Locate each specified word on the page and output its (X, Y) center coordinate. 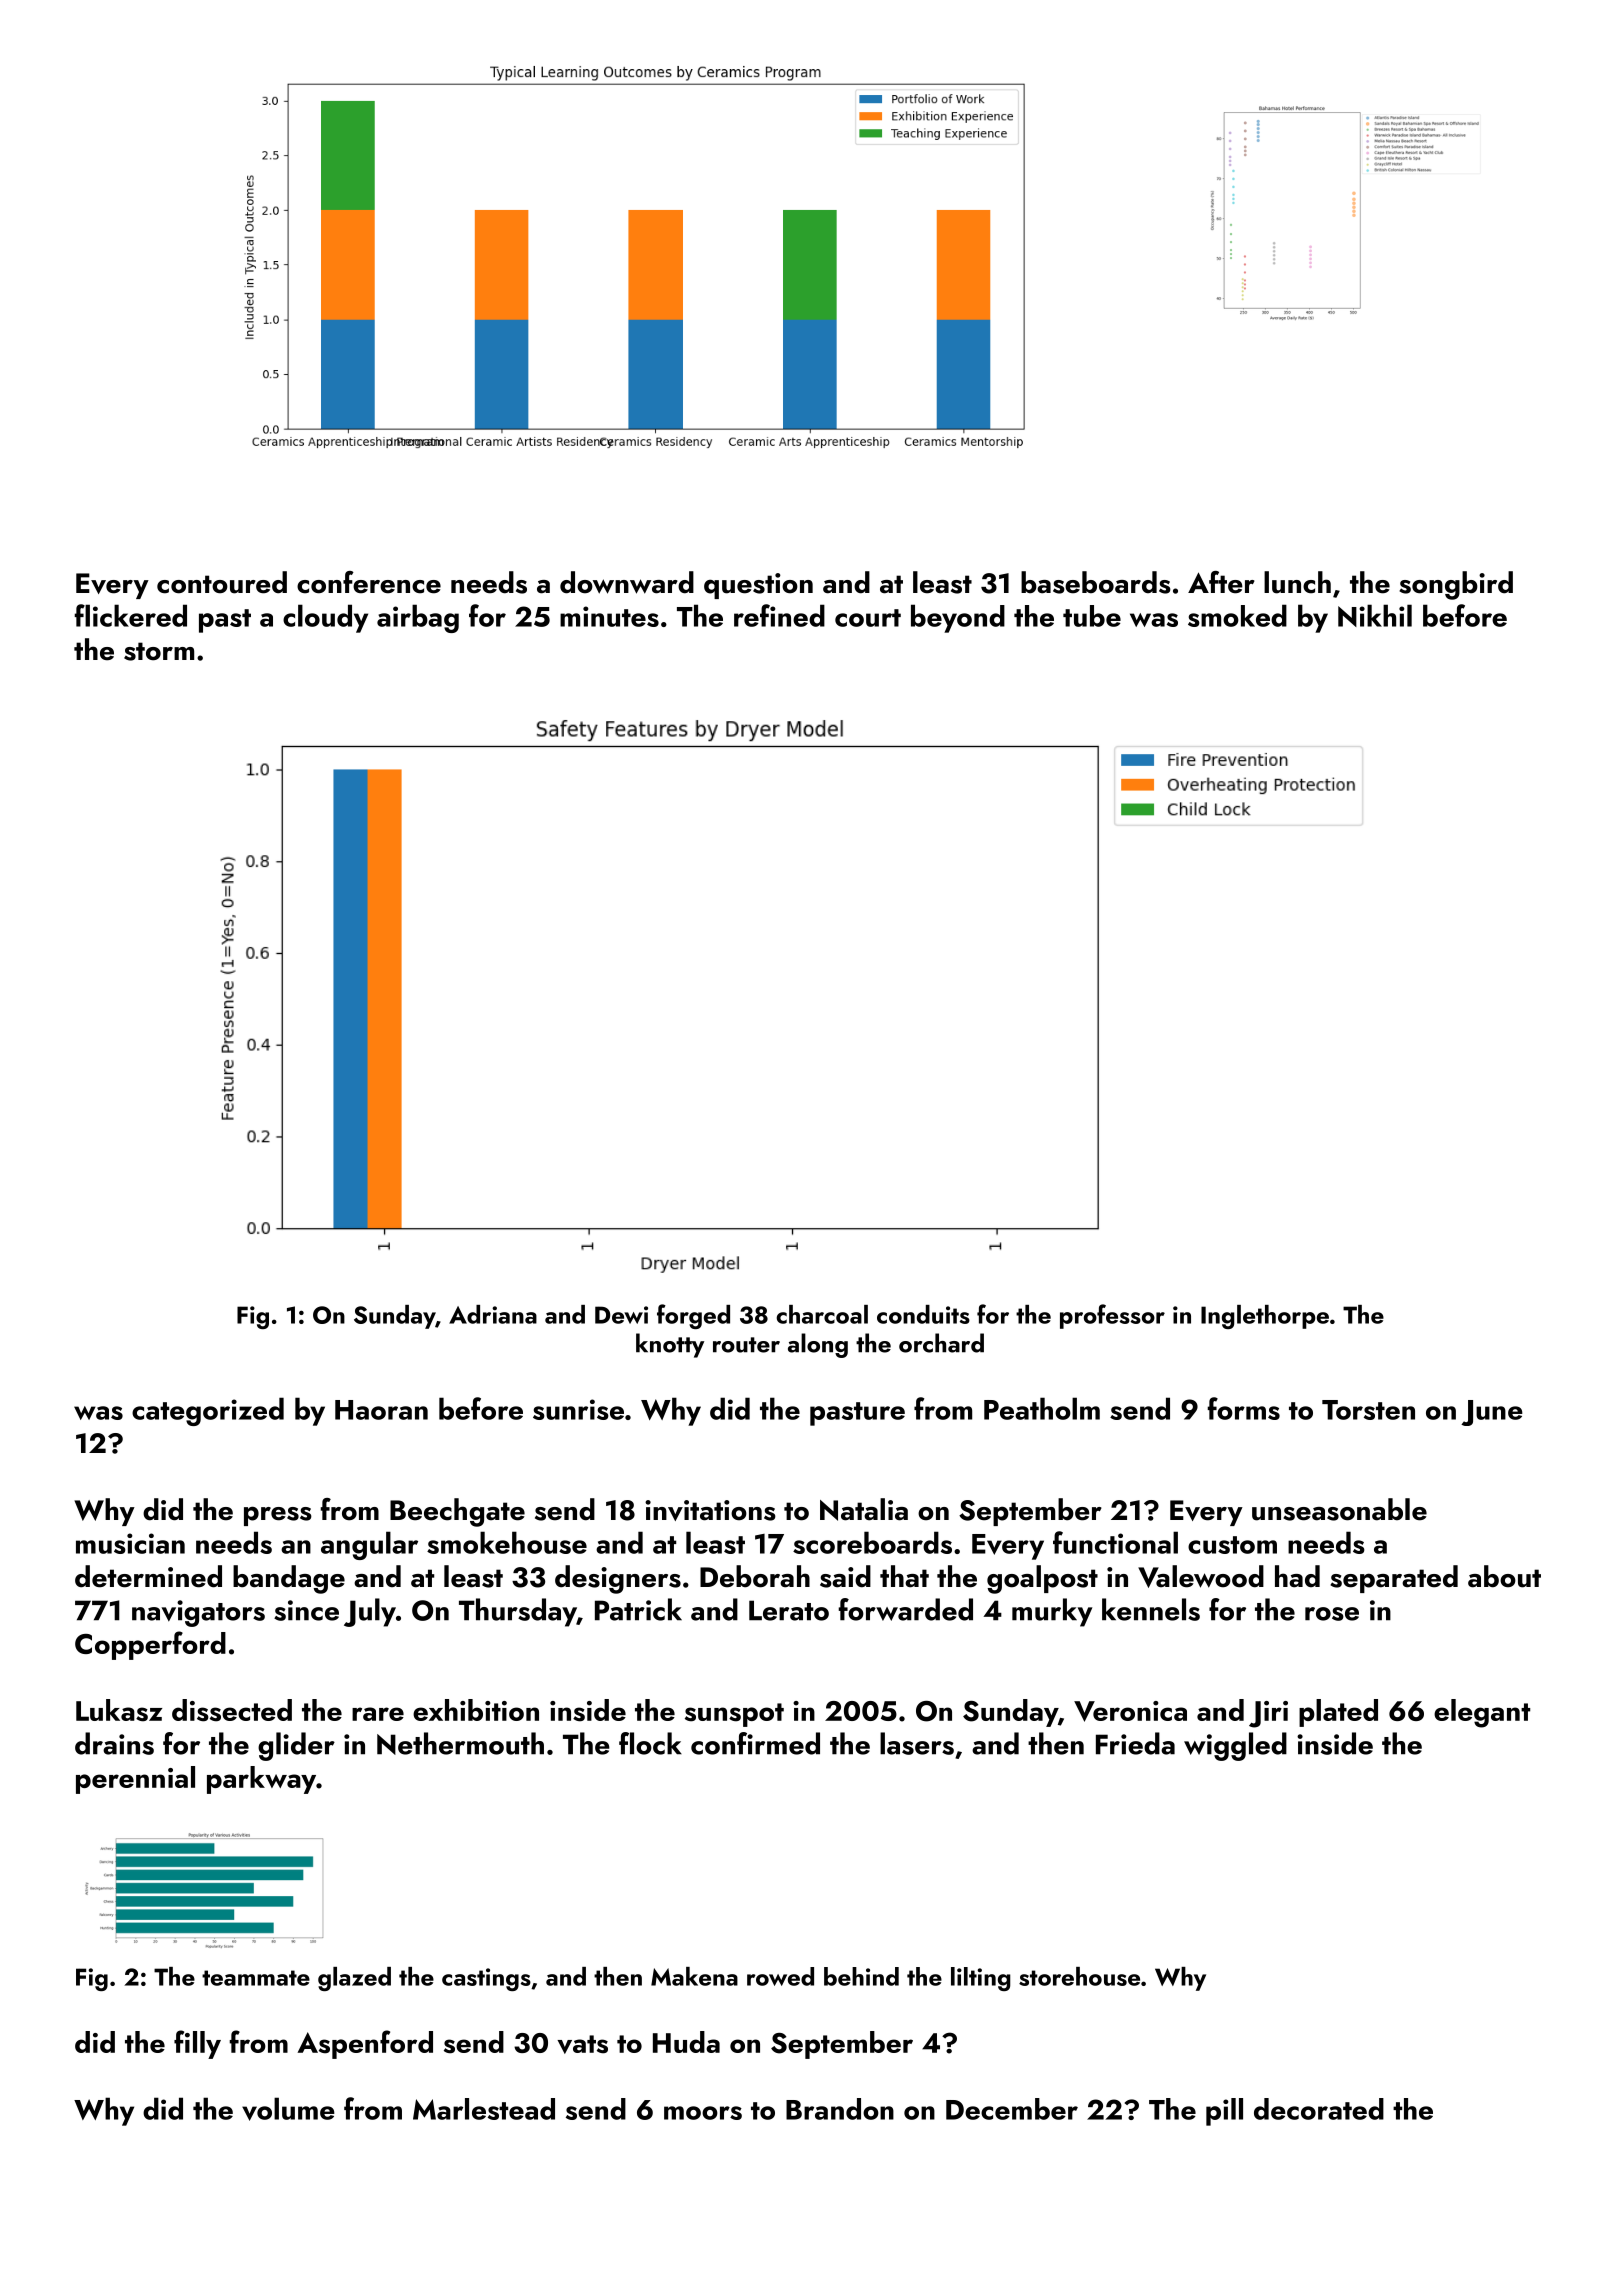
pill (1224, 2112)
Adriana (493, 1314)
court (868, 618)
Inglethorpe (1265, 1317)
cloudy (325, 618)
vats (582, 2044)
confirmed (755, 1743)
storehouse (1079, 1976)
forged (693, 1316)
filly (197, 2044)
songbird (1456, 585)
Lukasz (119, 1710)
